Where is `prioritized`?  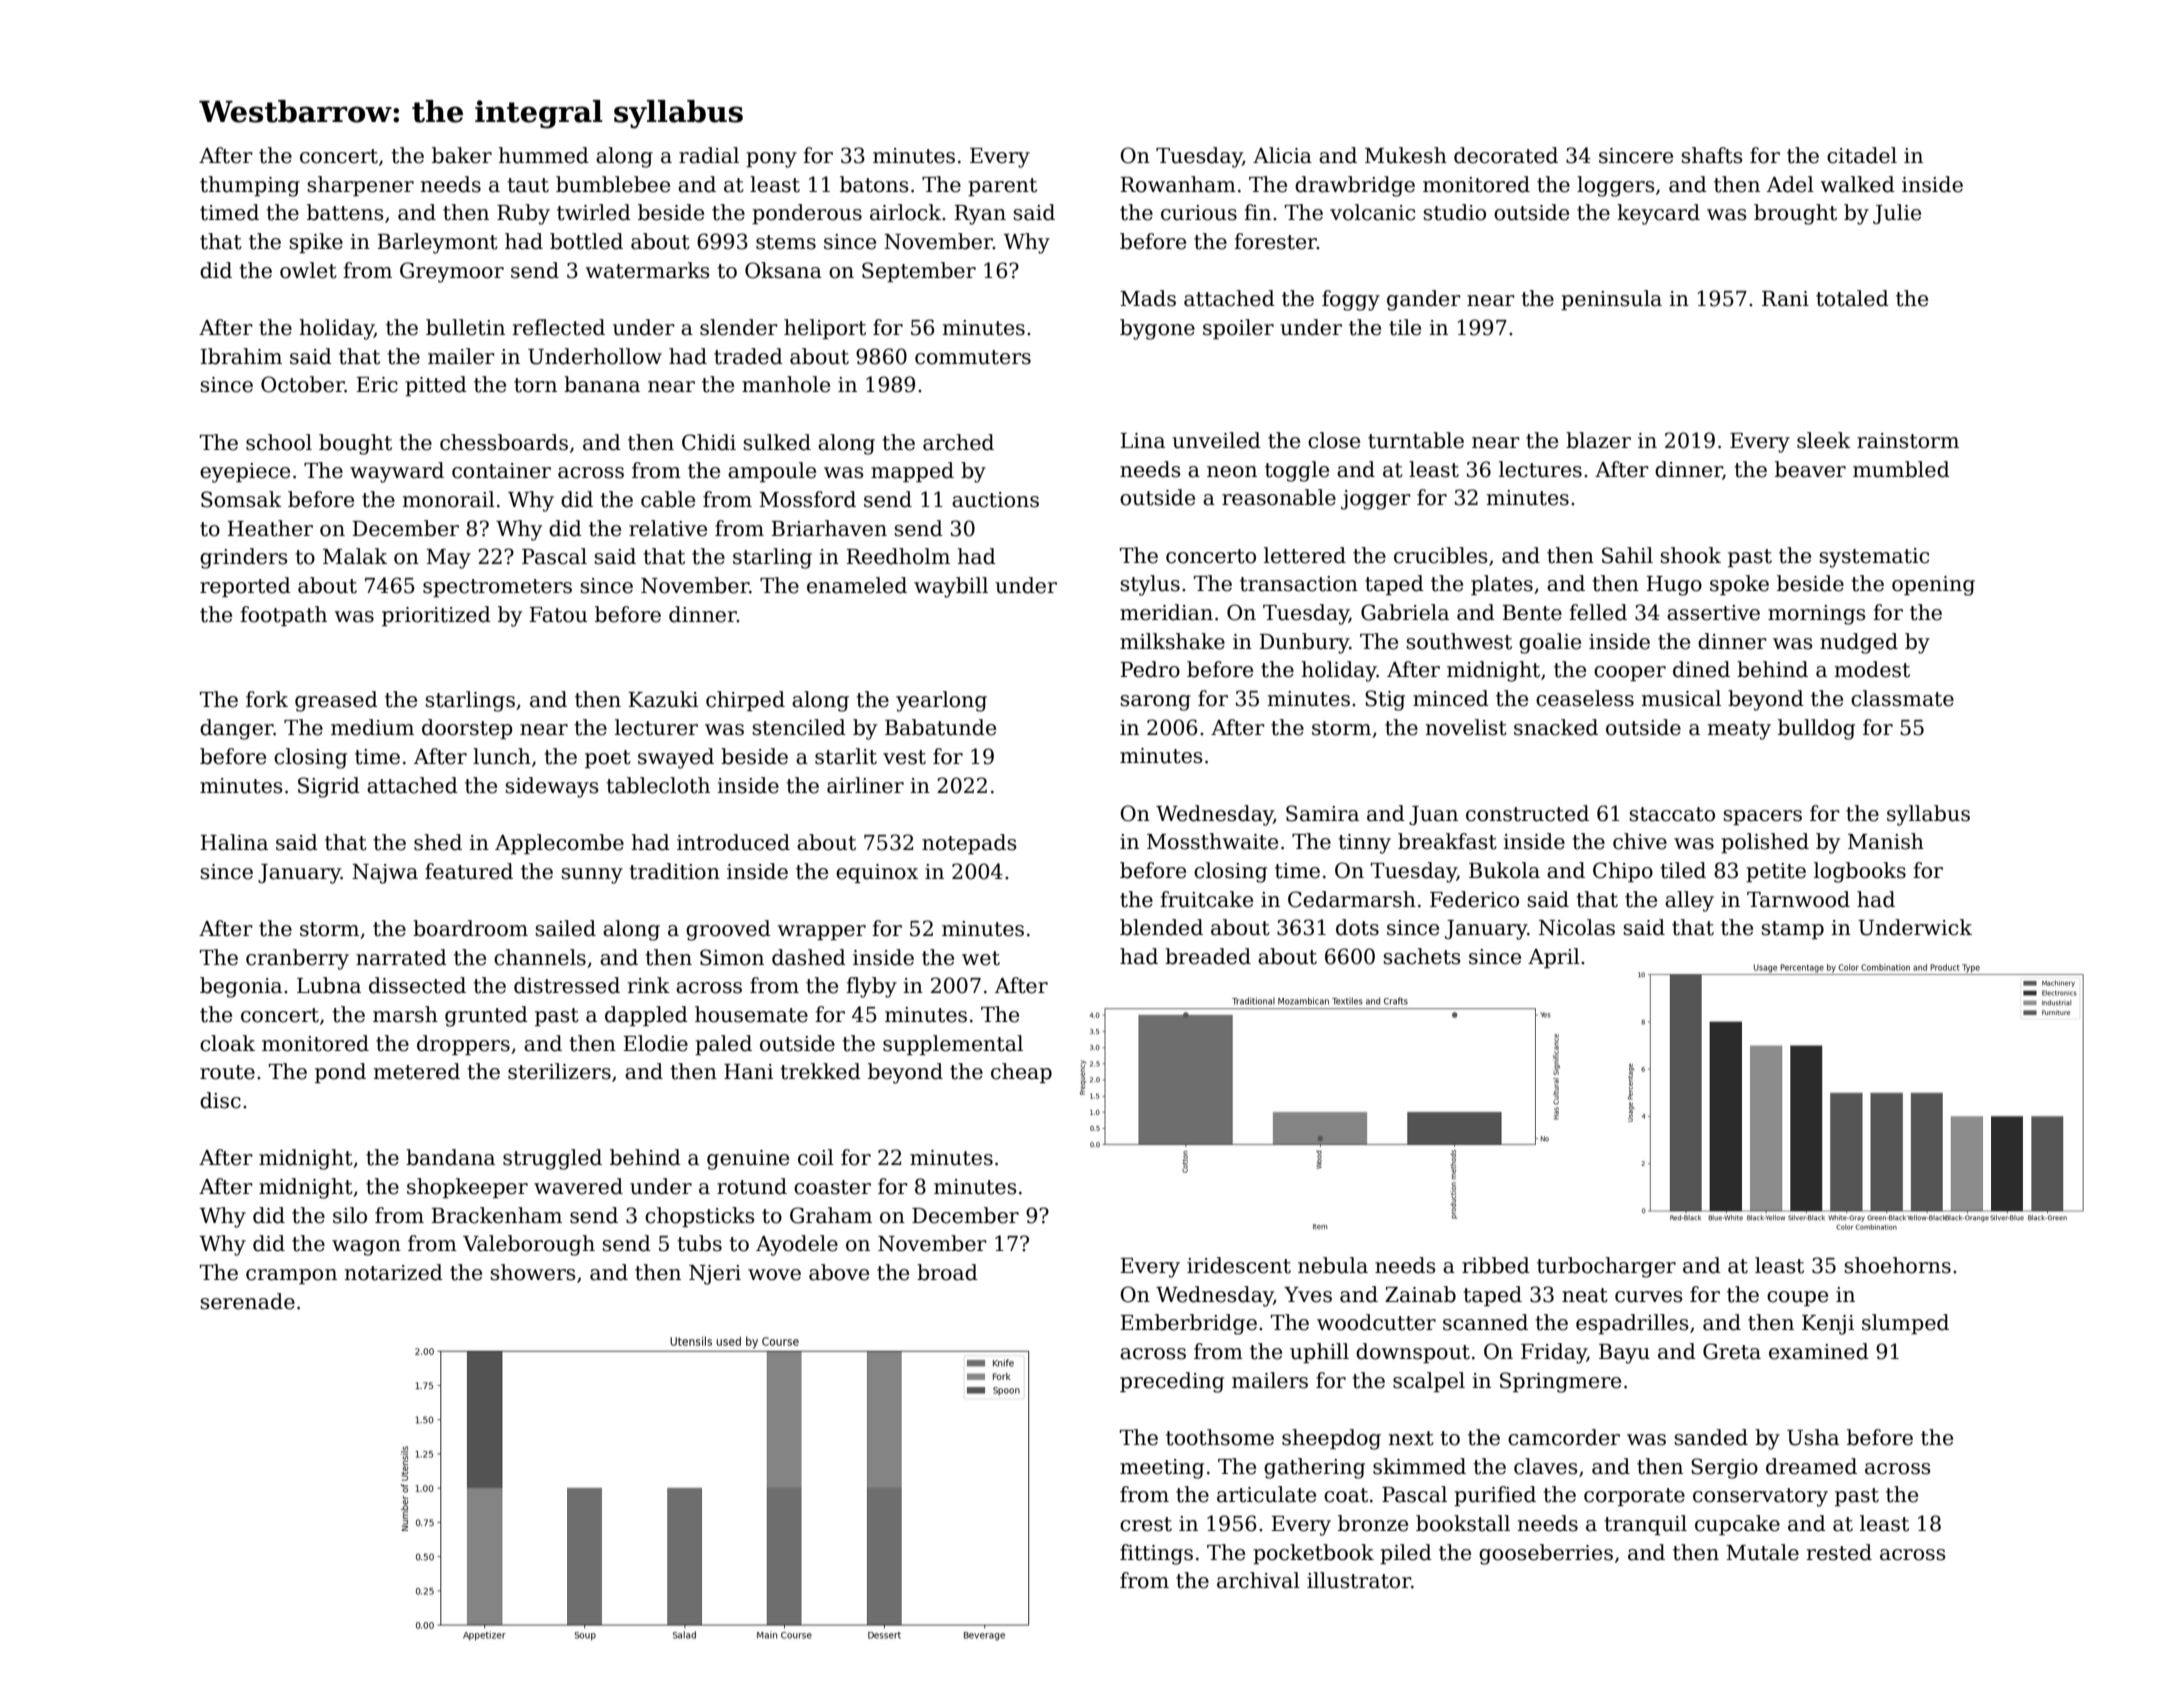 prioritized is located at coordinates (436, 616).
